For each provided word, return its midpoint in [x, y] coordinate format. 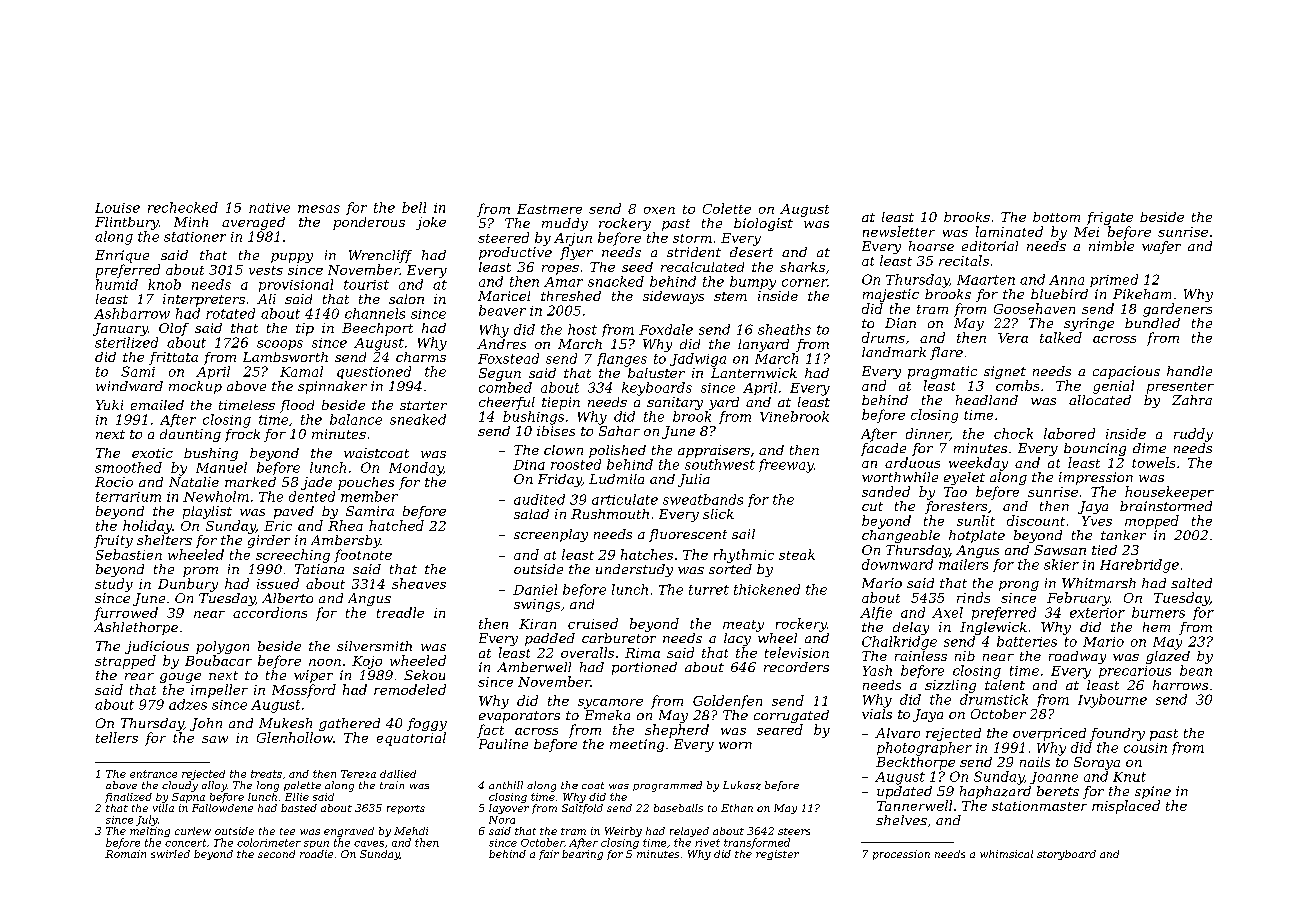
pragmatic [942, 372]
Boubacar [218, 660]
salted [1191, 583]
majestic [891, 295]
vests [266, 270]
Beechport [377, 329]
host [582, 329]
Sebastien [129, 554]
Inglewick [993, 628]
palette [302, 786]
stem [730, 296]
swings [537, 605]
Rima [642, 653]
